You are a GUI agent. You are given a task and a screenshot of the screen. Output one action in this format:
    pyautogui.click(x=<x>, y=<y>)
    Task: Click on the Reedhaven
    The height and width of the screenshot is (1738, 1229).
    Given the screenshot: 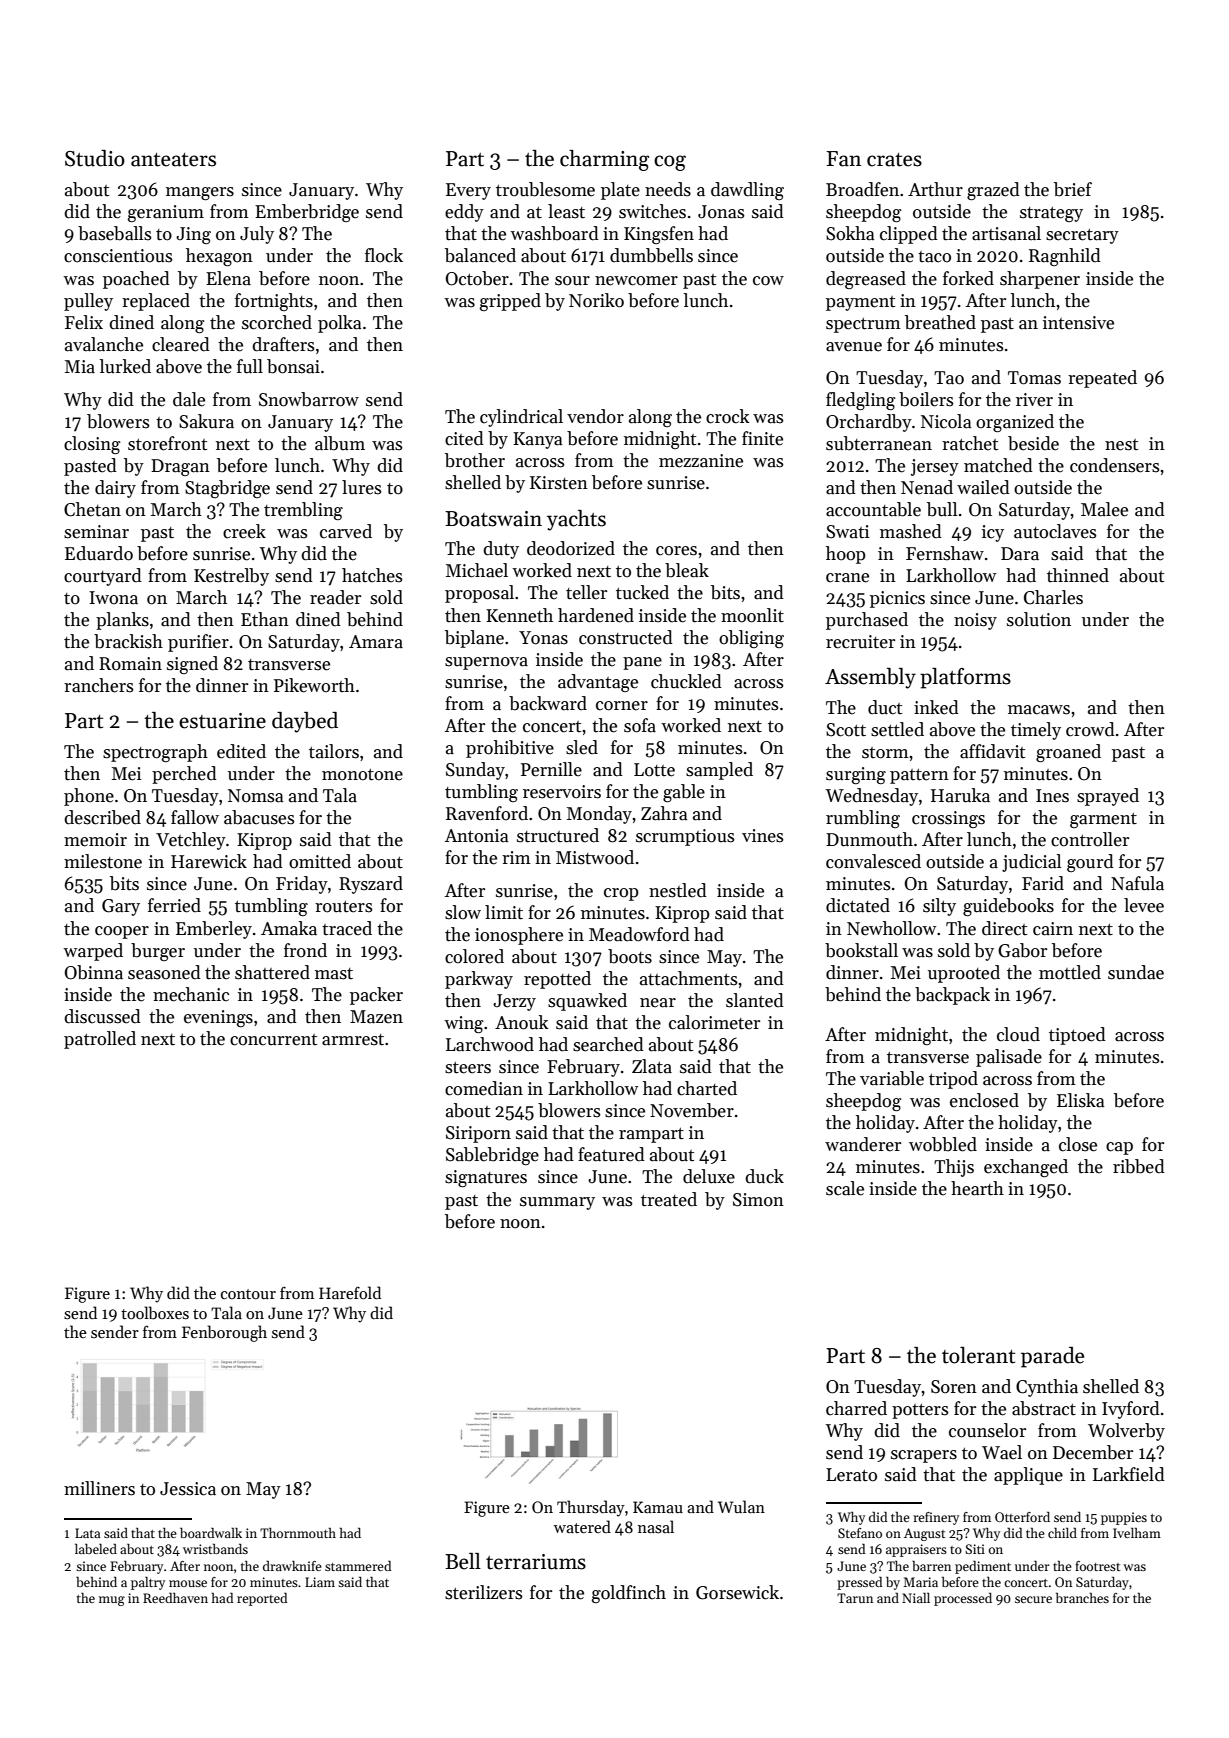 What is the action you would take?
    pyautogui.click(x=175, y=1598)
